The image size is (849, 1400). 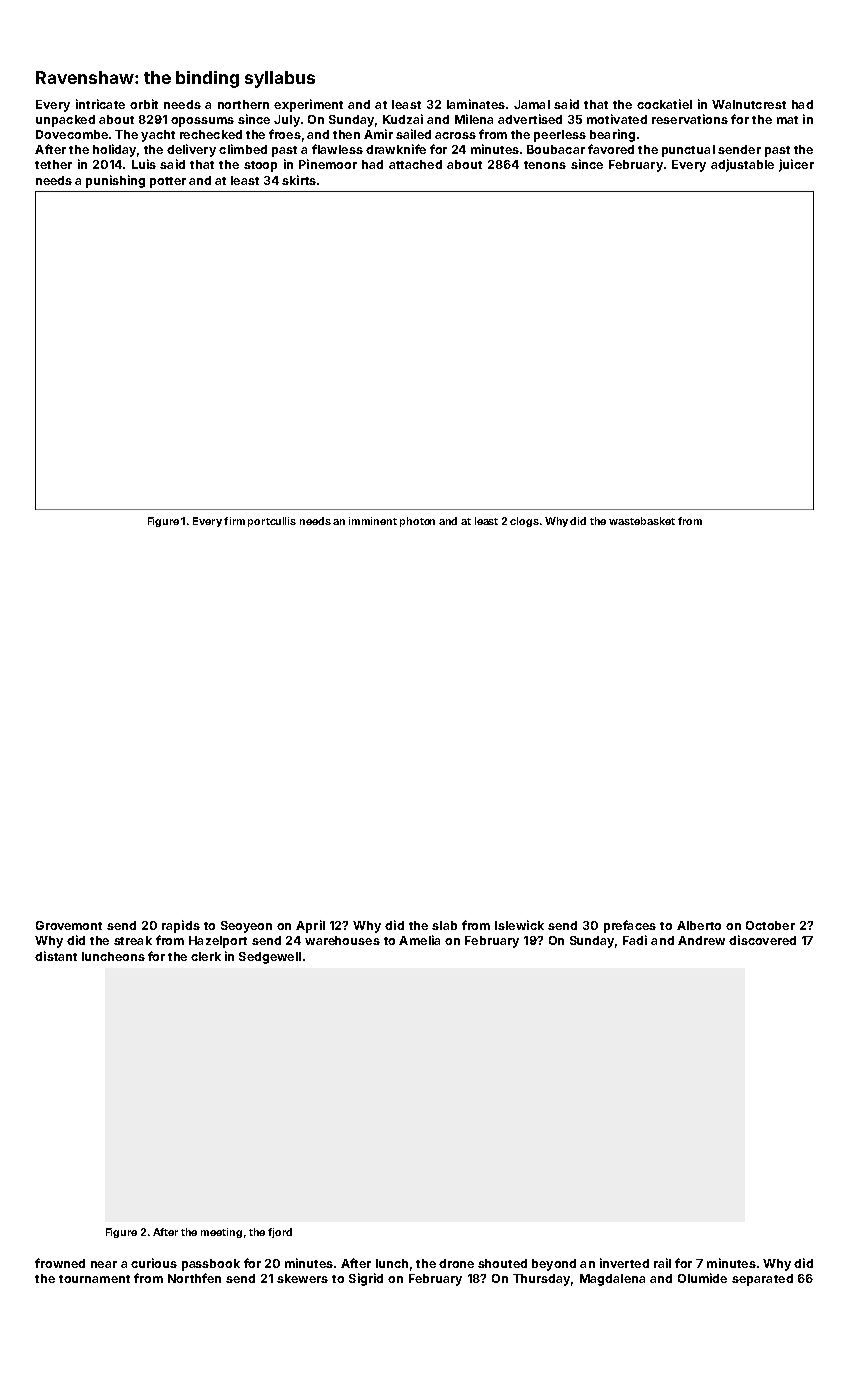 What do you see at coordinates (299, 180) in the document?
I see `skirts` at bounding box center [299, 180].
